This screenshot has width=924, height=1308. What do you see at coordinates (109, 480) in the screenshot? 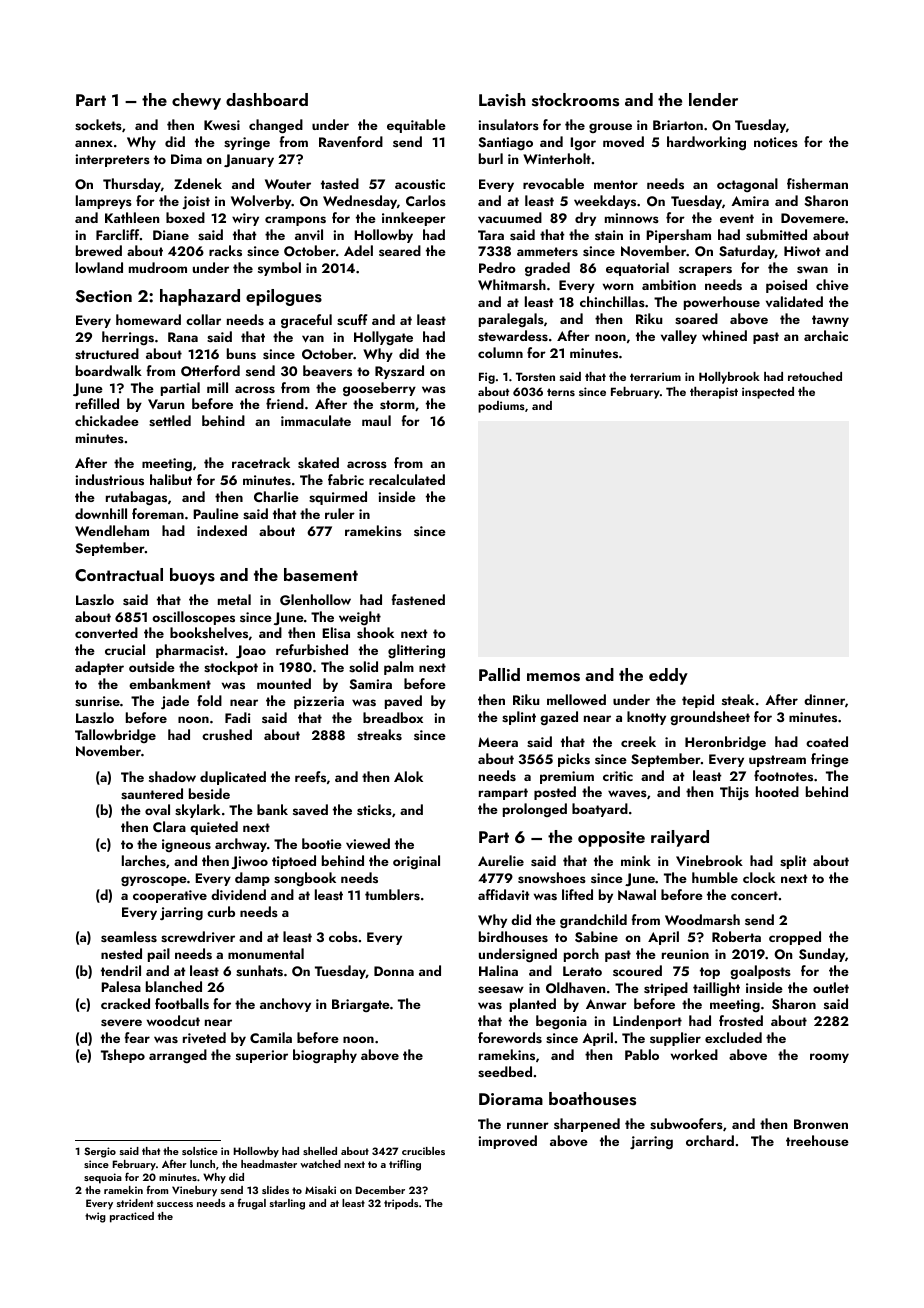
I see `industrious` at bounding box center [109, 480].
